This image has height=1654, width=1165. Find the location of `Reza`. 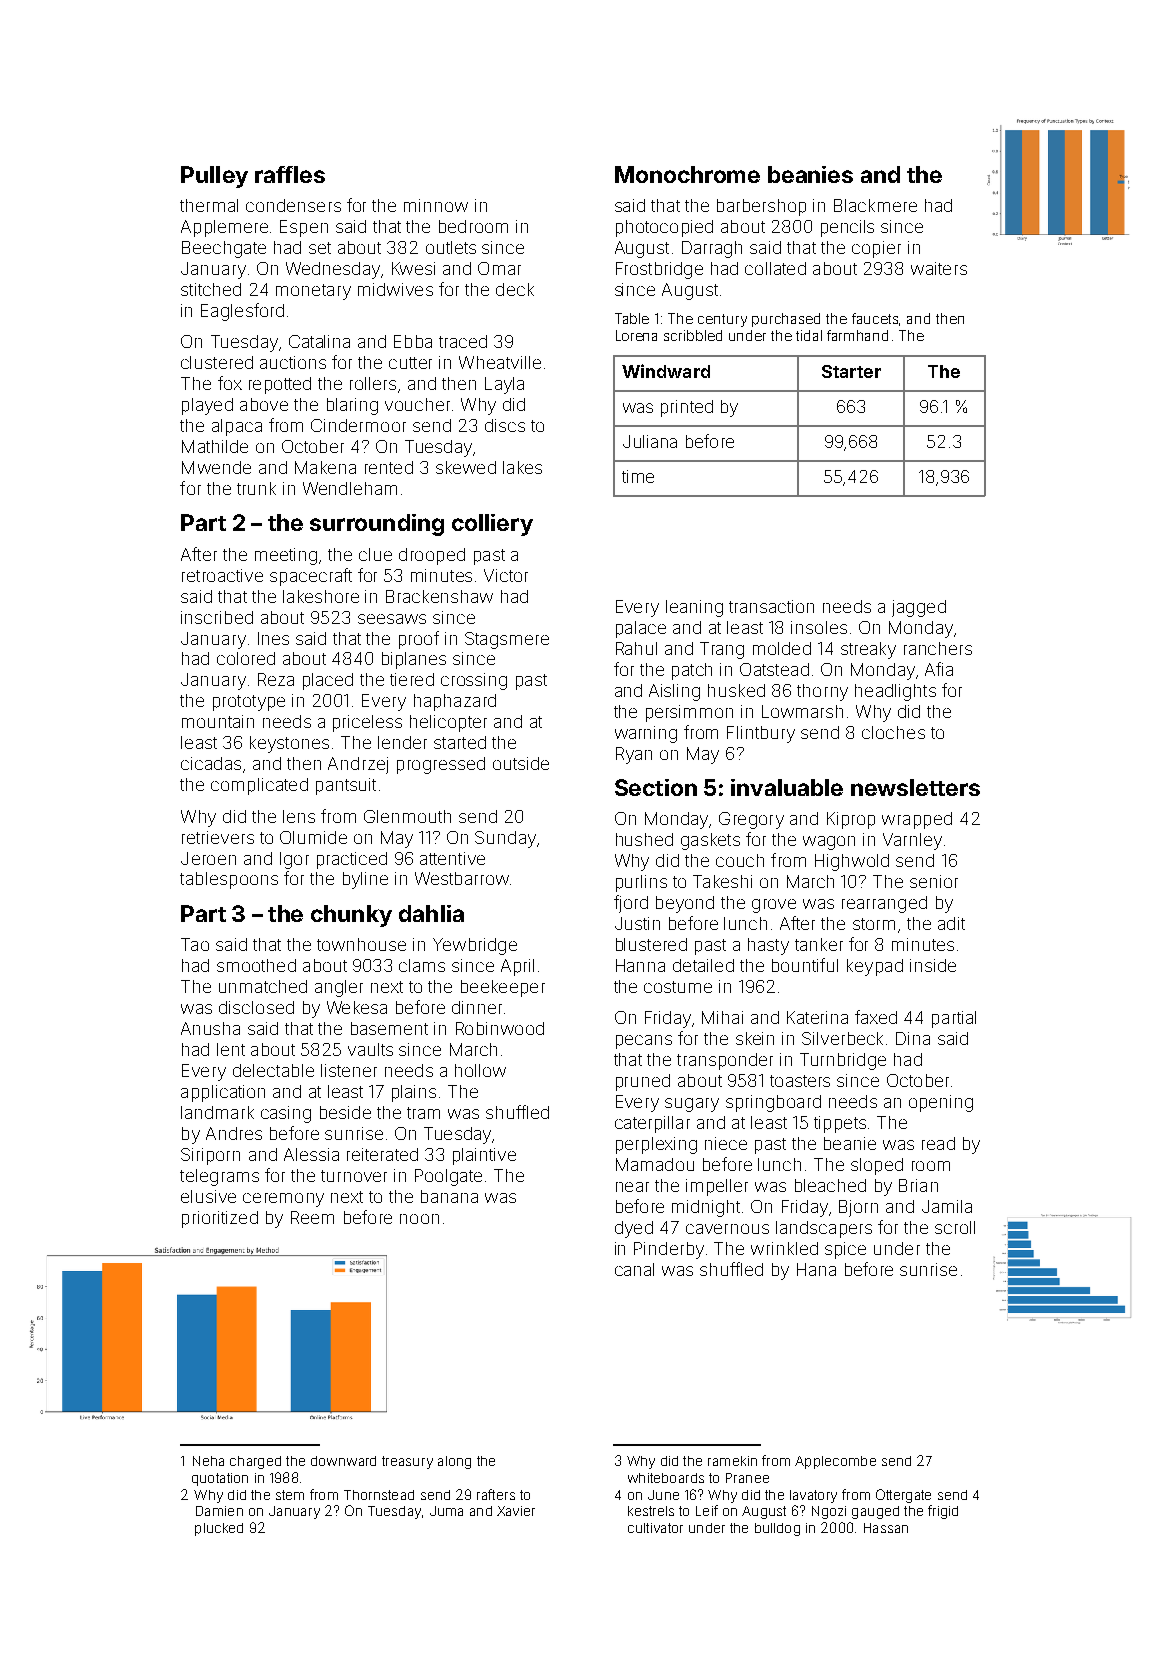

Reza is located at coordinates (276, 679).
